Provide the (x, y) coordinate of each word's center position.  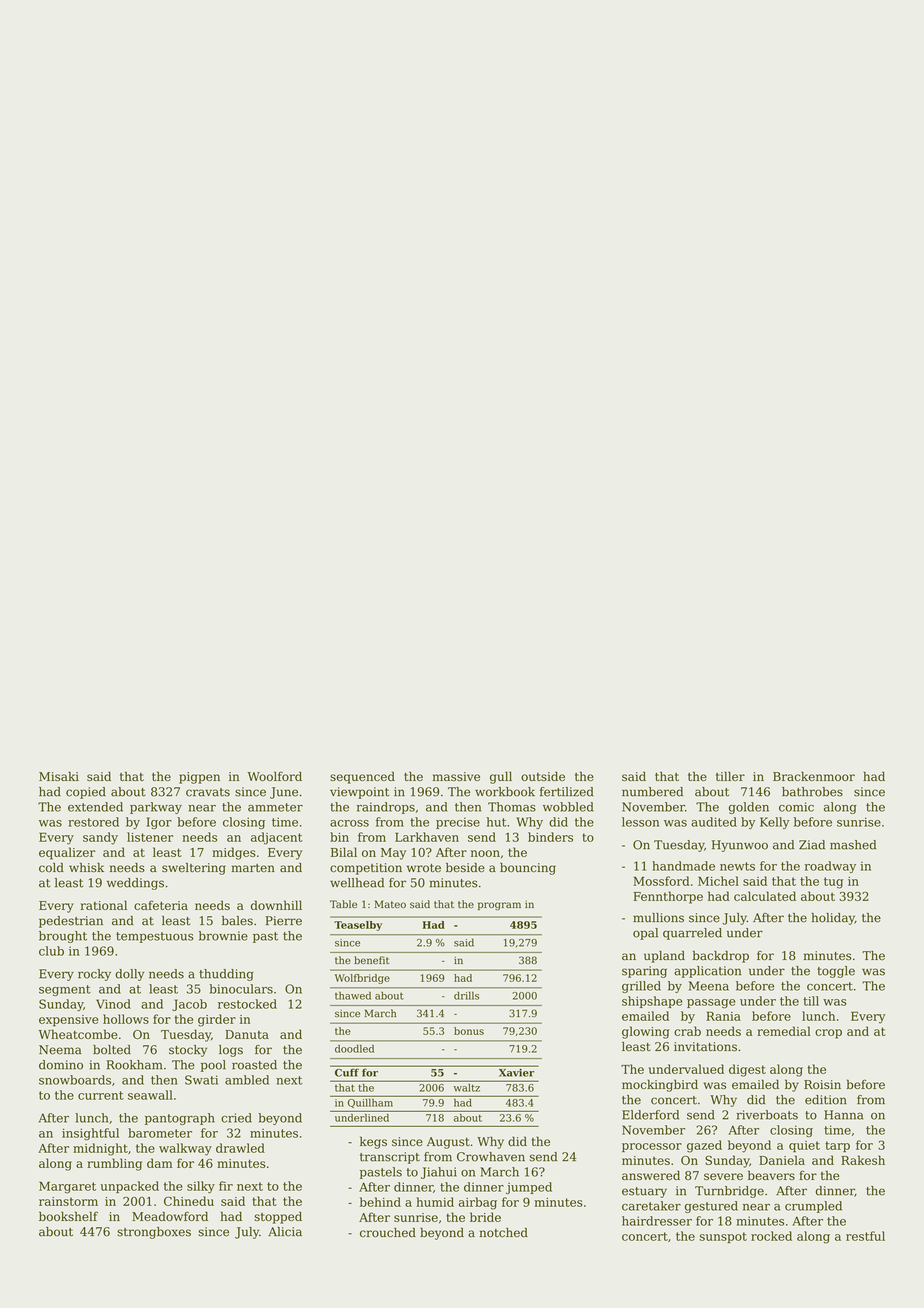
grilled (641, 987)
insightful (90, 1134)
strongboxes (154, 1233)
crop (828, 1034)
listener (150, 837)
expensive (68, 1021)
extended (95, 807)
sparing (644, 972)
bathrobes (812, 792)
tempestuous (155, 937)
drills (466, 995)
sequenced (362, 777)
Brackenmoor (814, 776)
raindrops (386, 808)
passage (711, 1004)
